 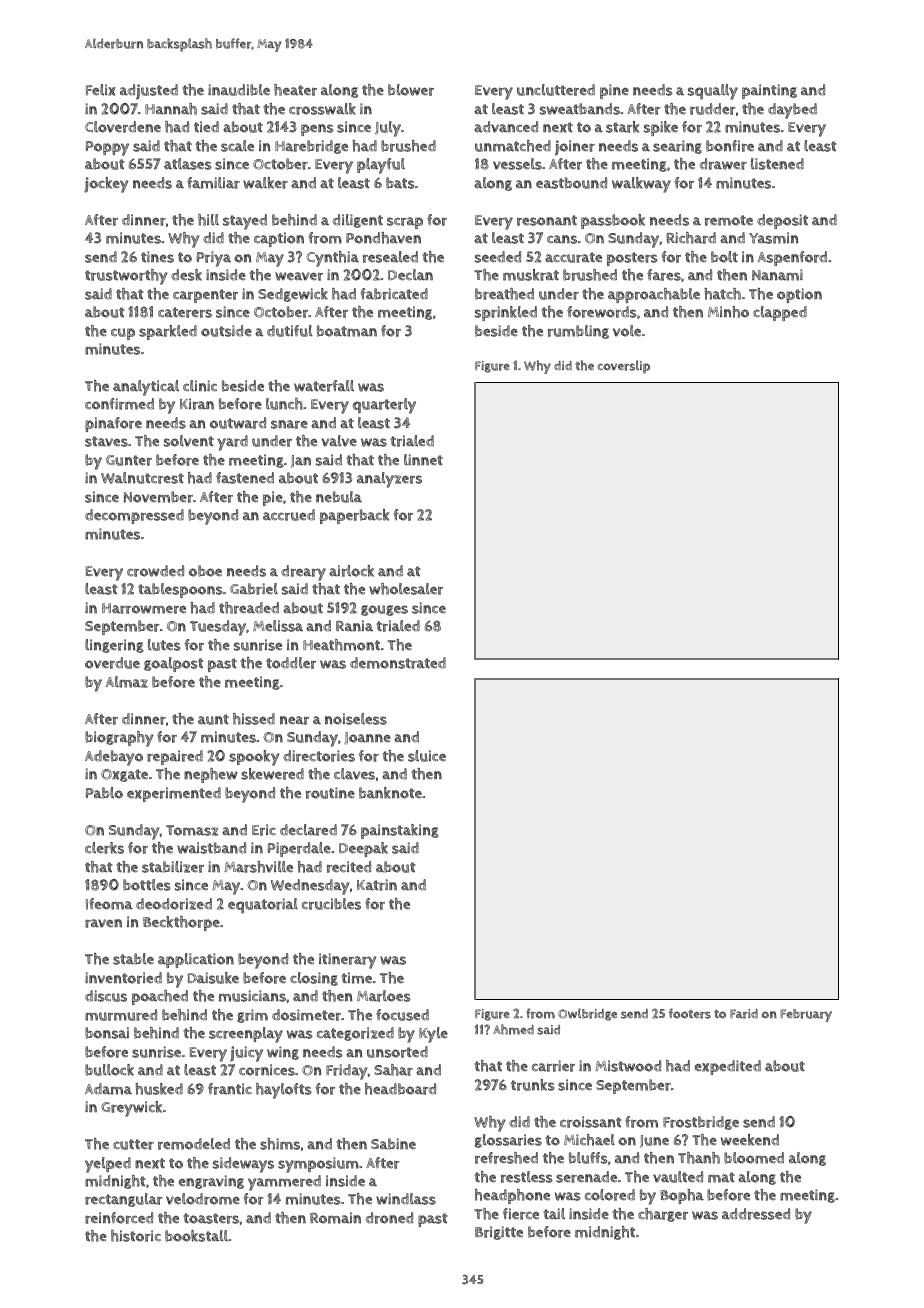 I want to click on daybed, so click(x=792, y=111).
